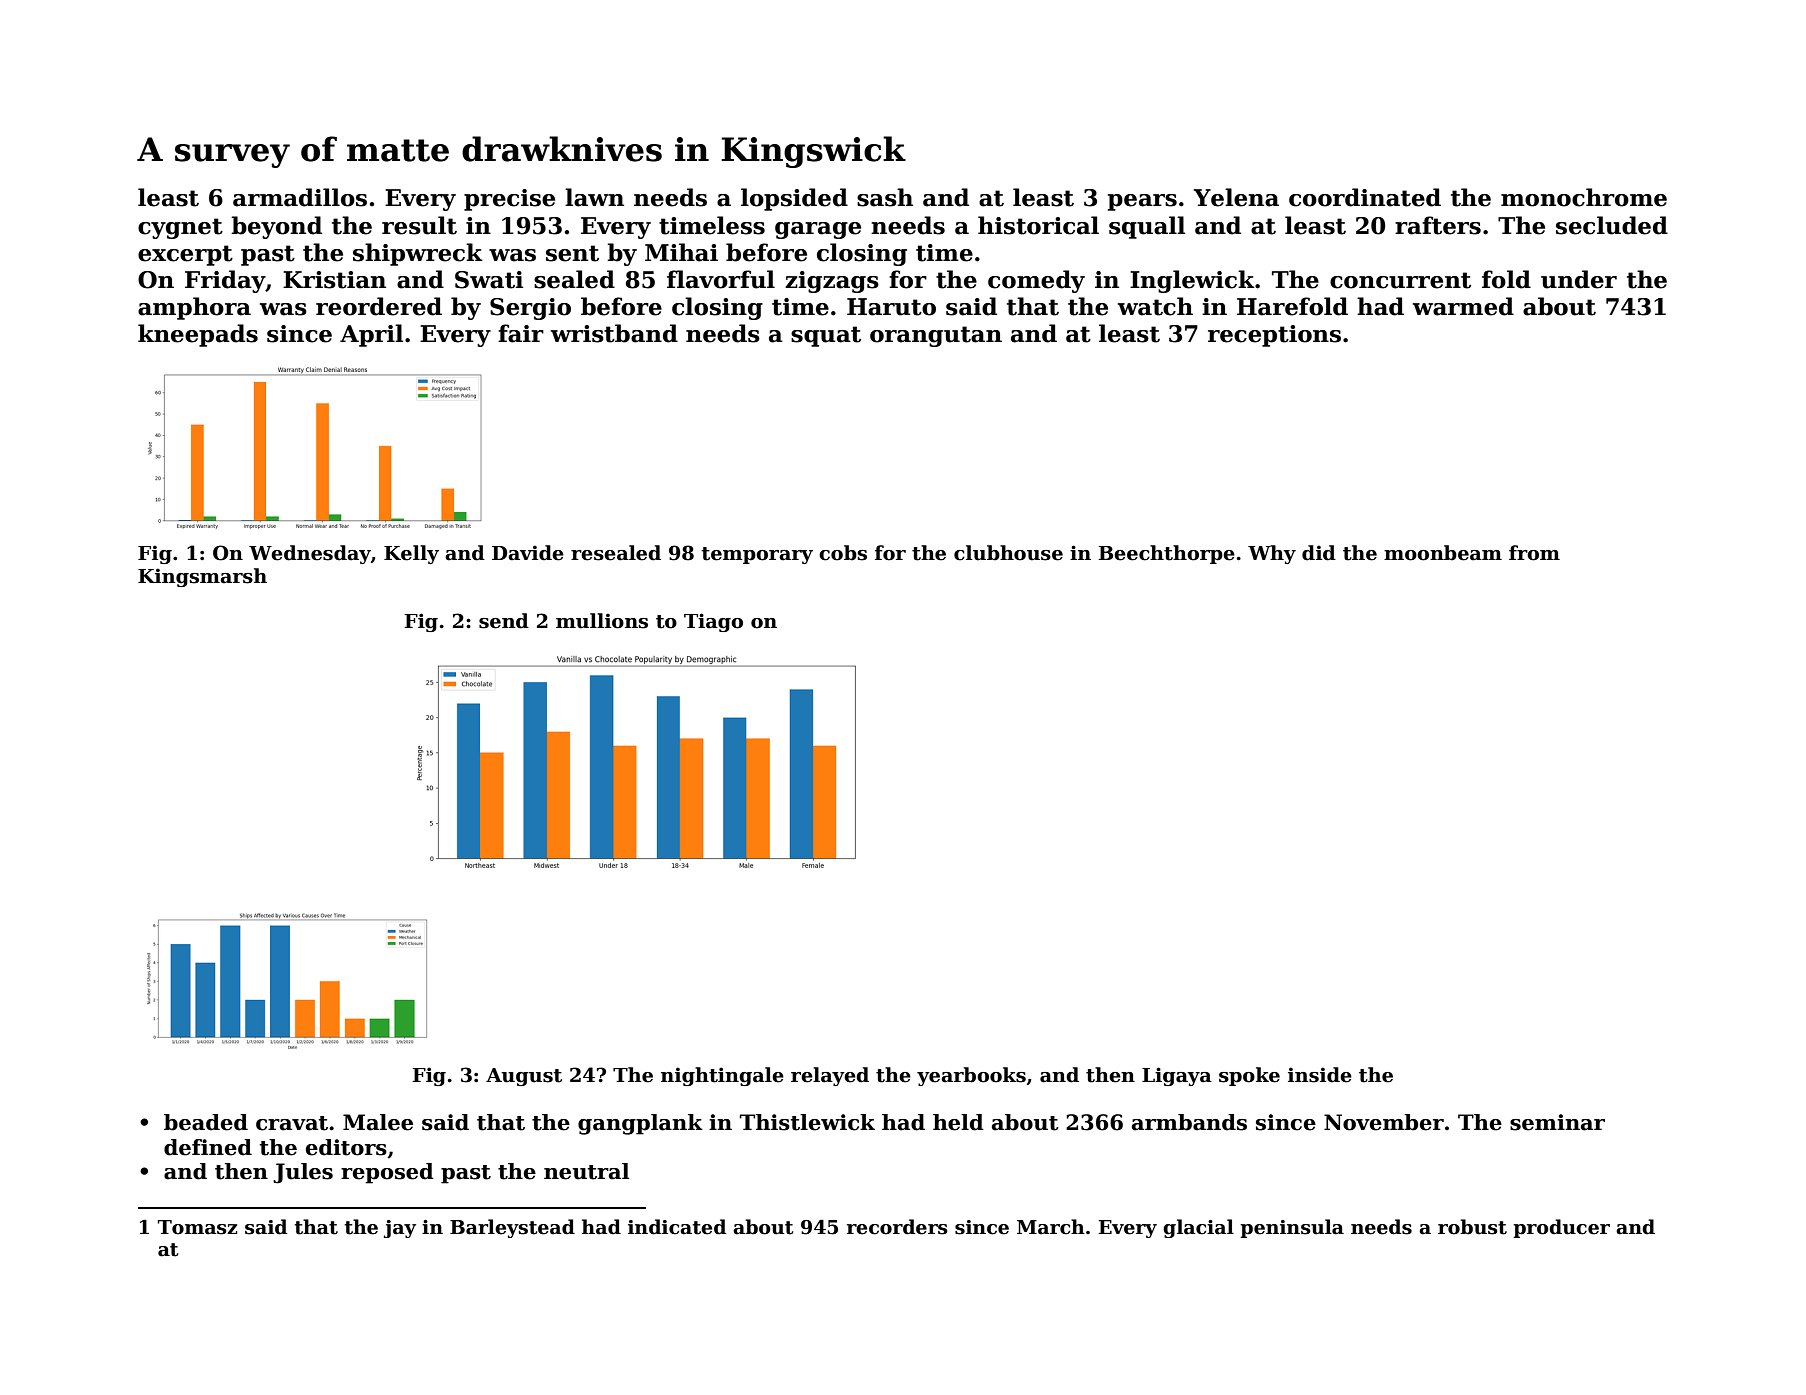  I want to click on send, so click(504, 621).
